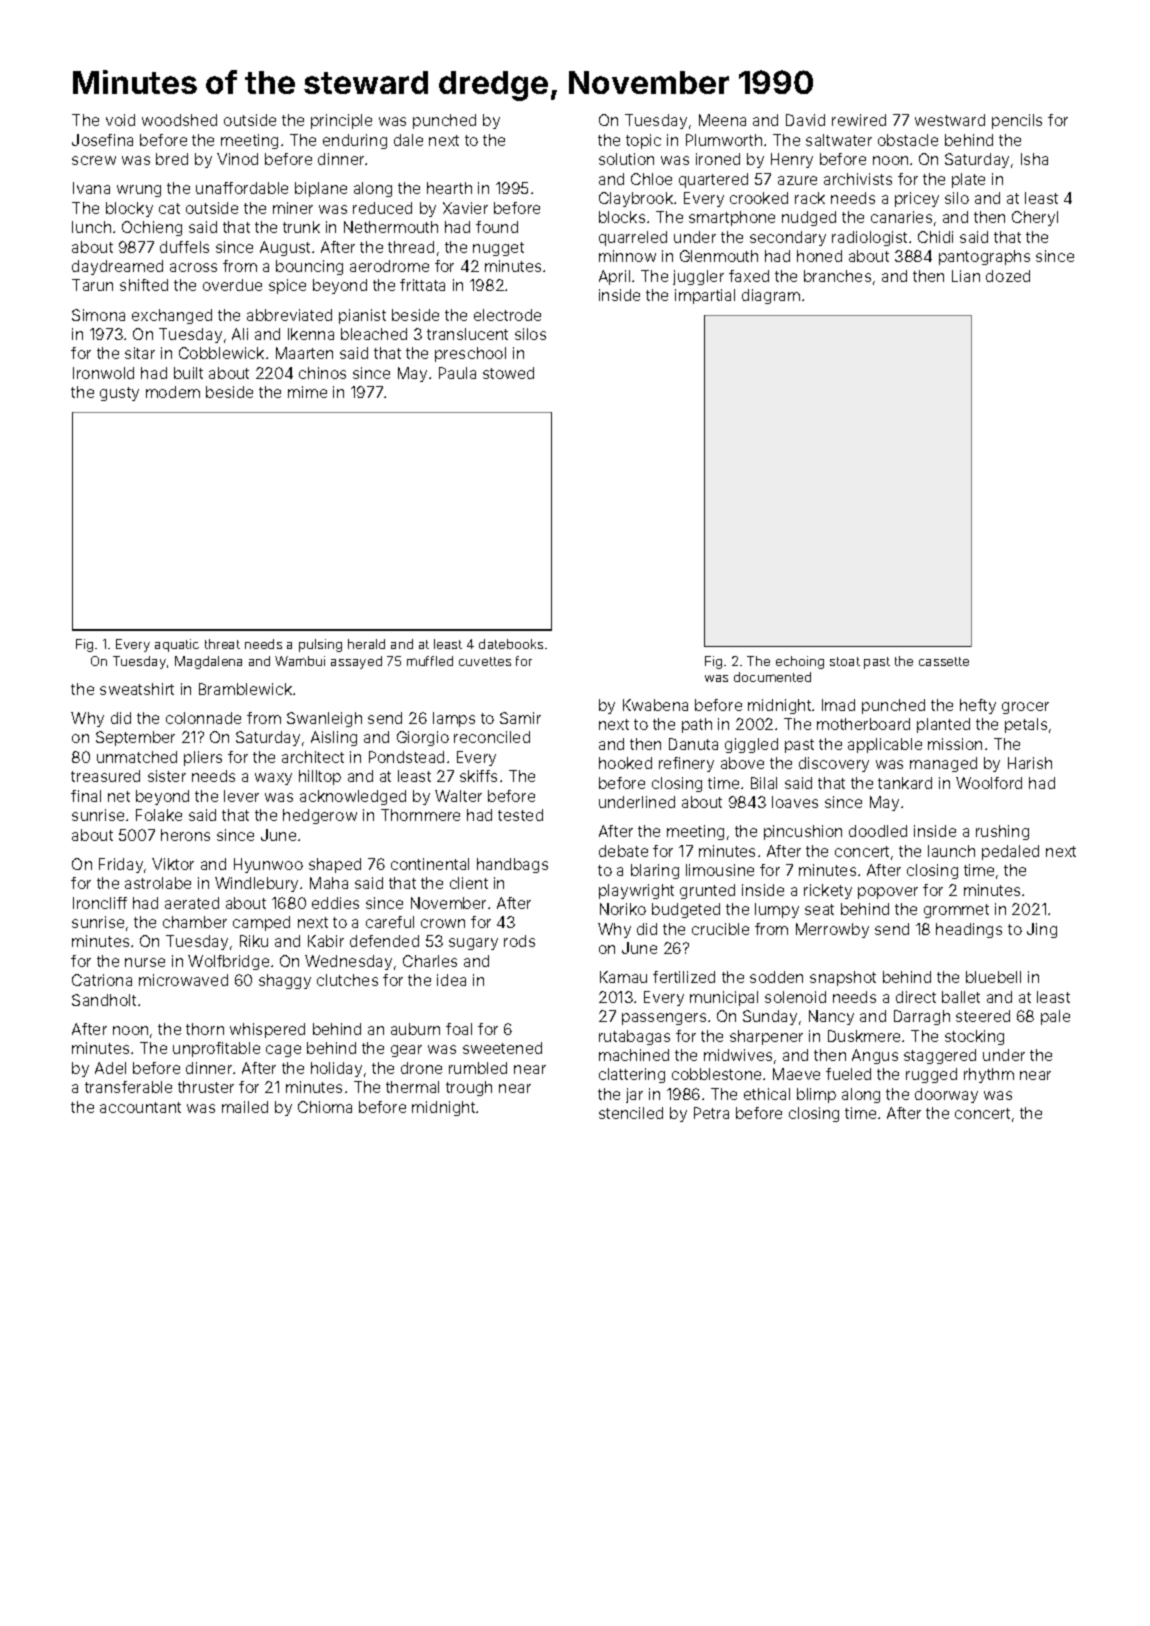 The width and height of the image is (1150, 1626). I want to click on electrode, so click(507, 315).
